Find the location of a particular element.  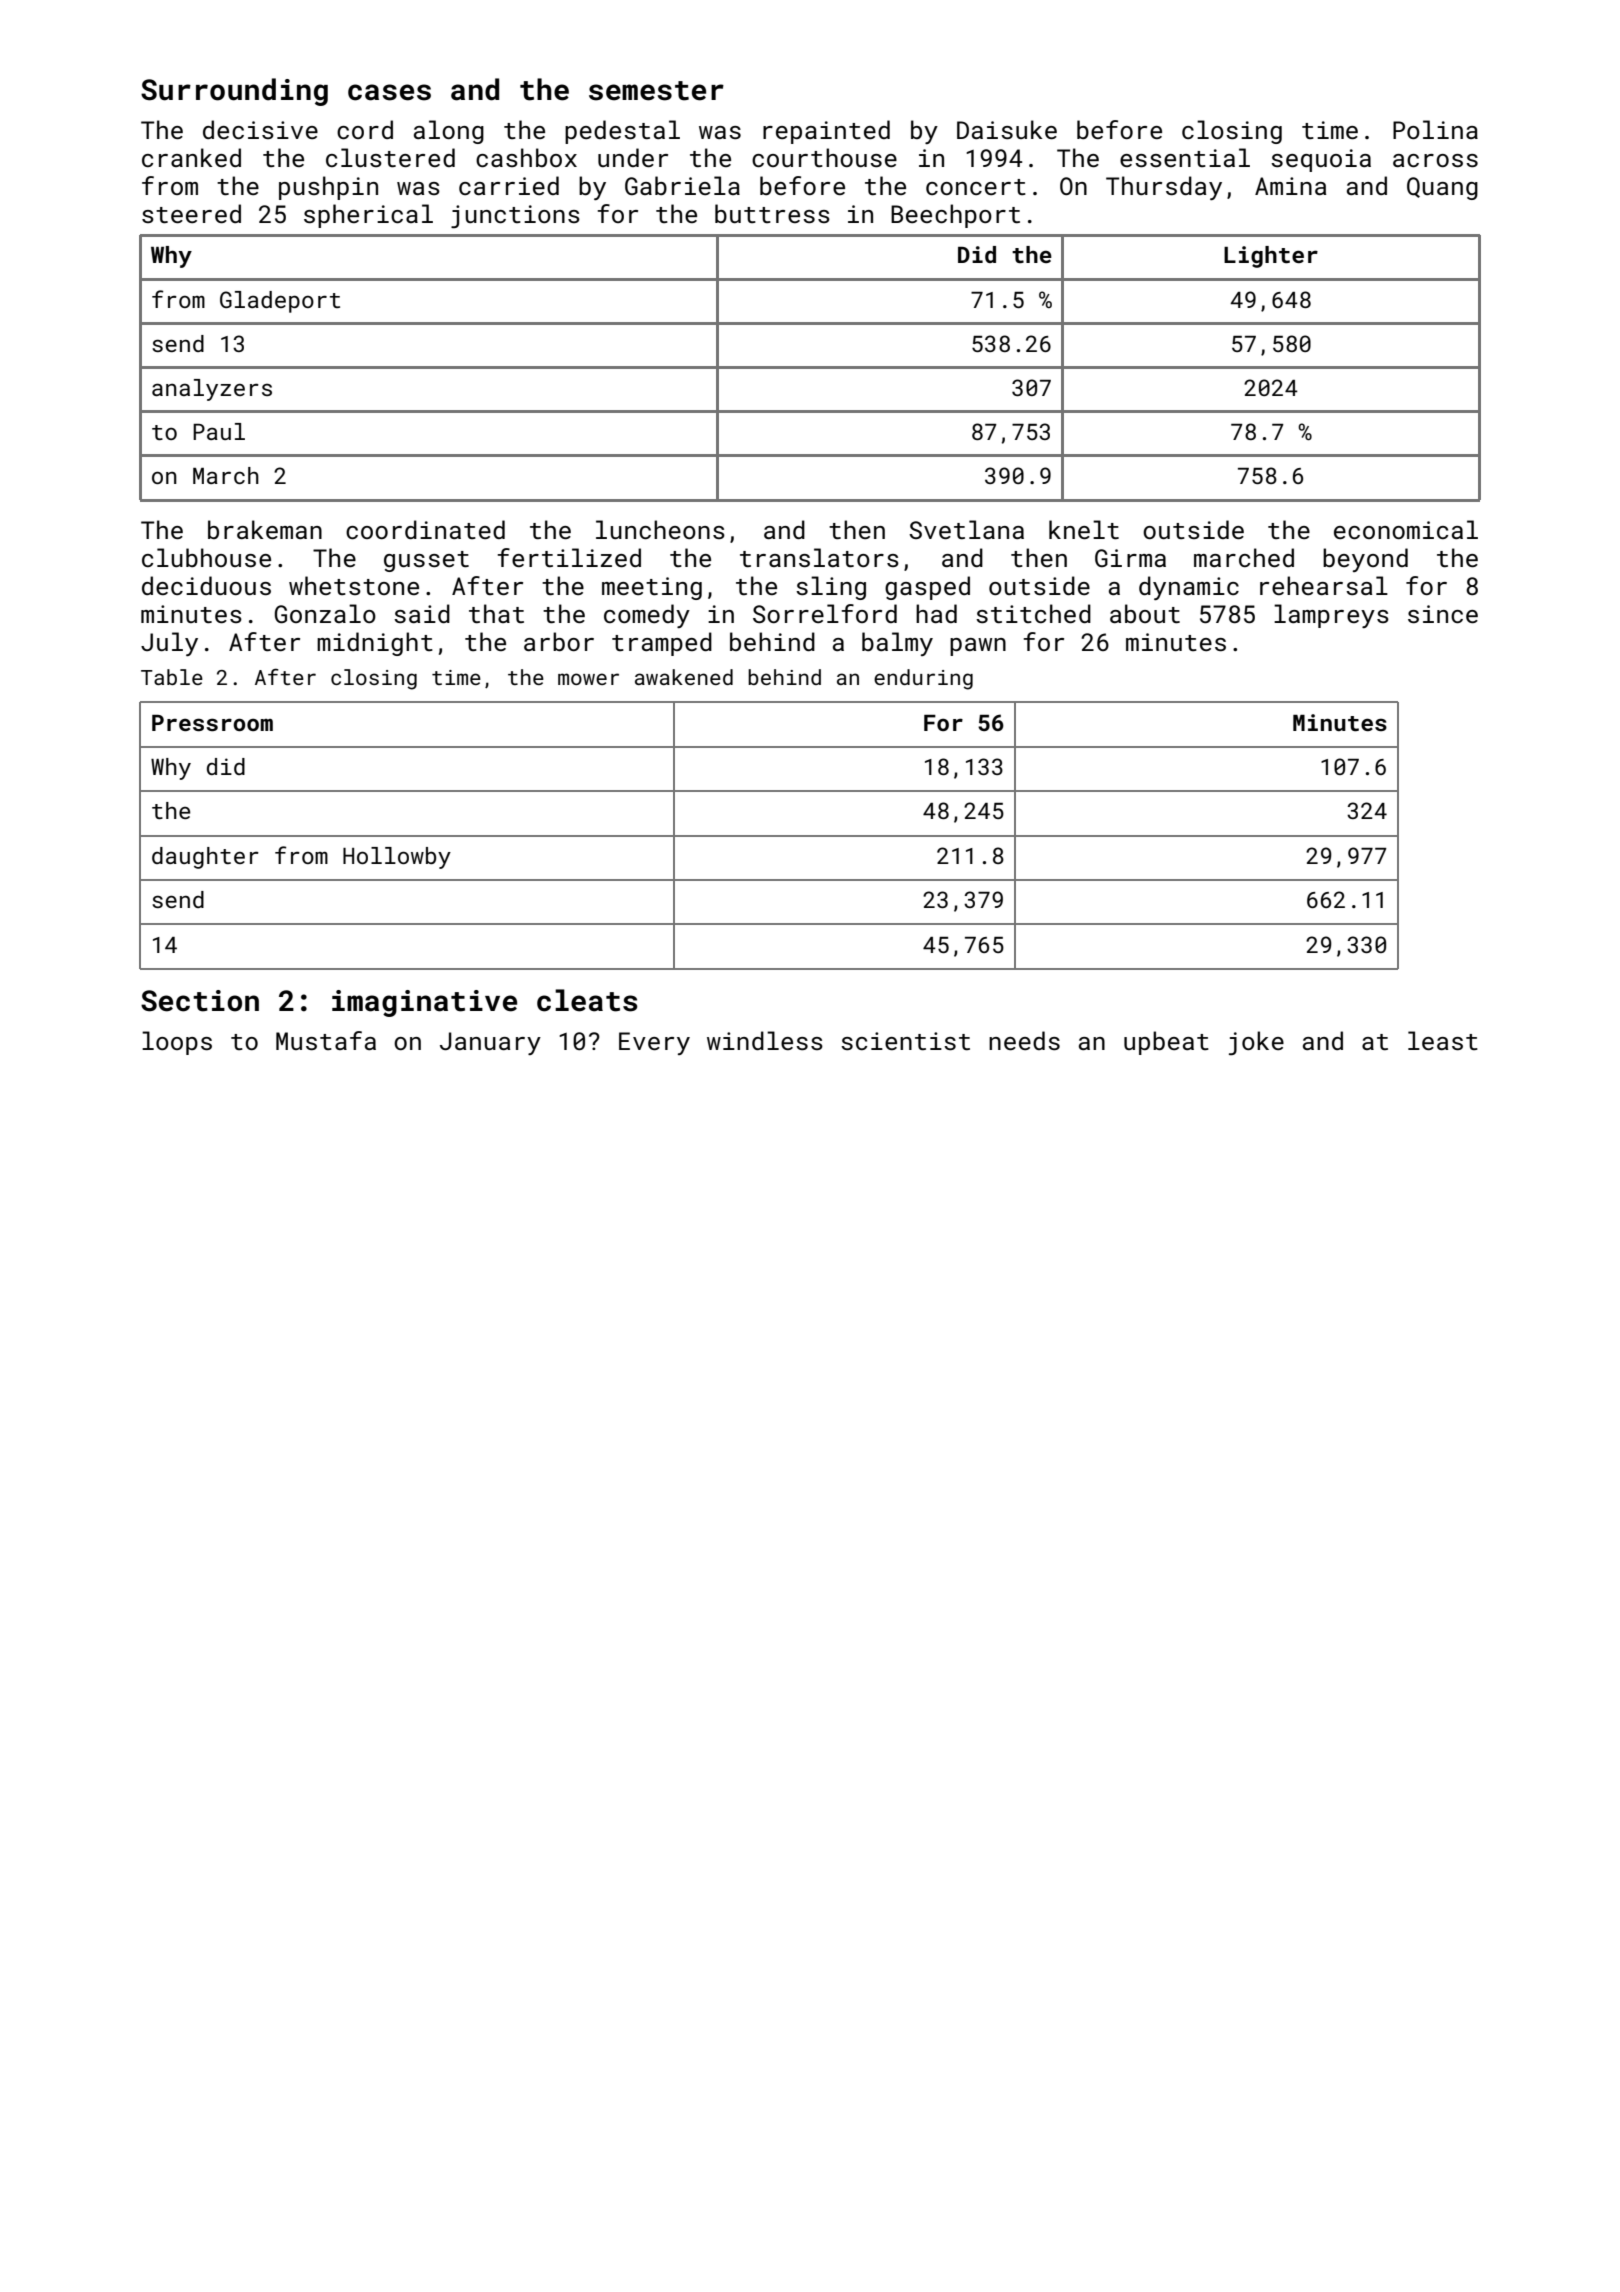

economical is located at coordinates (1406, 529).
